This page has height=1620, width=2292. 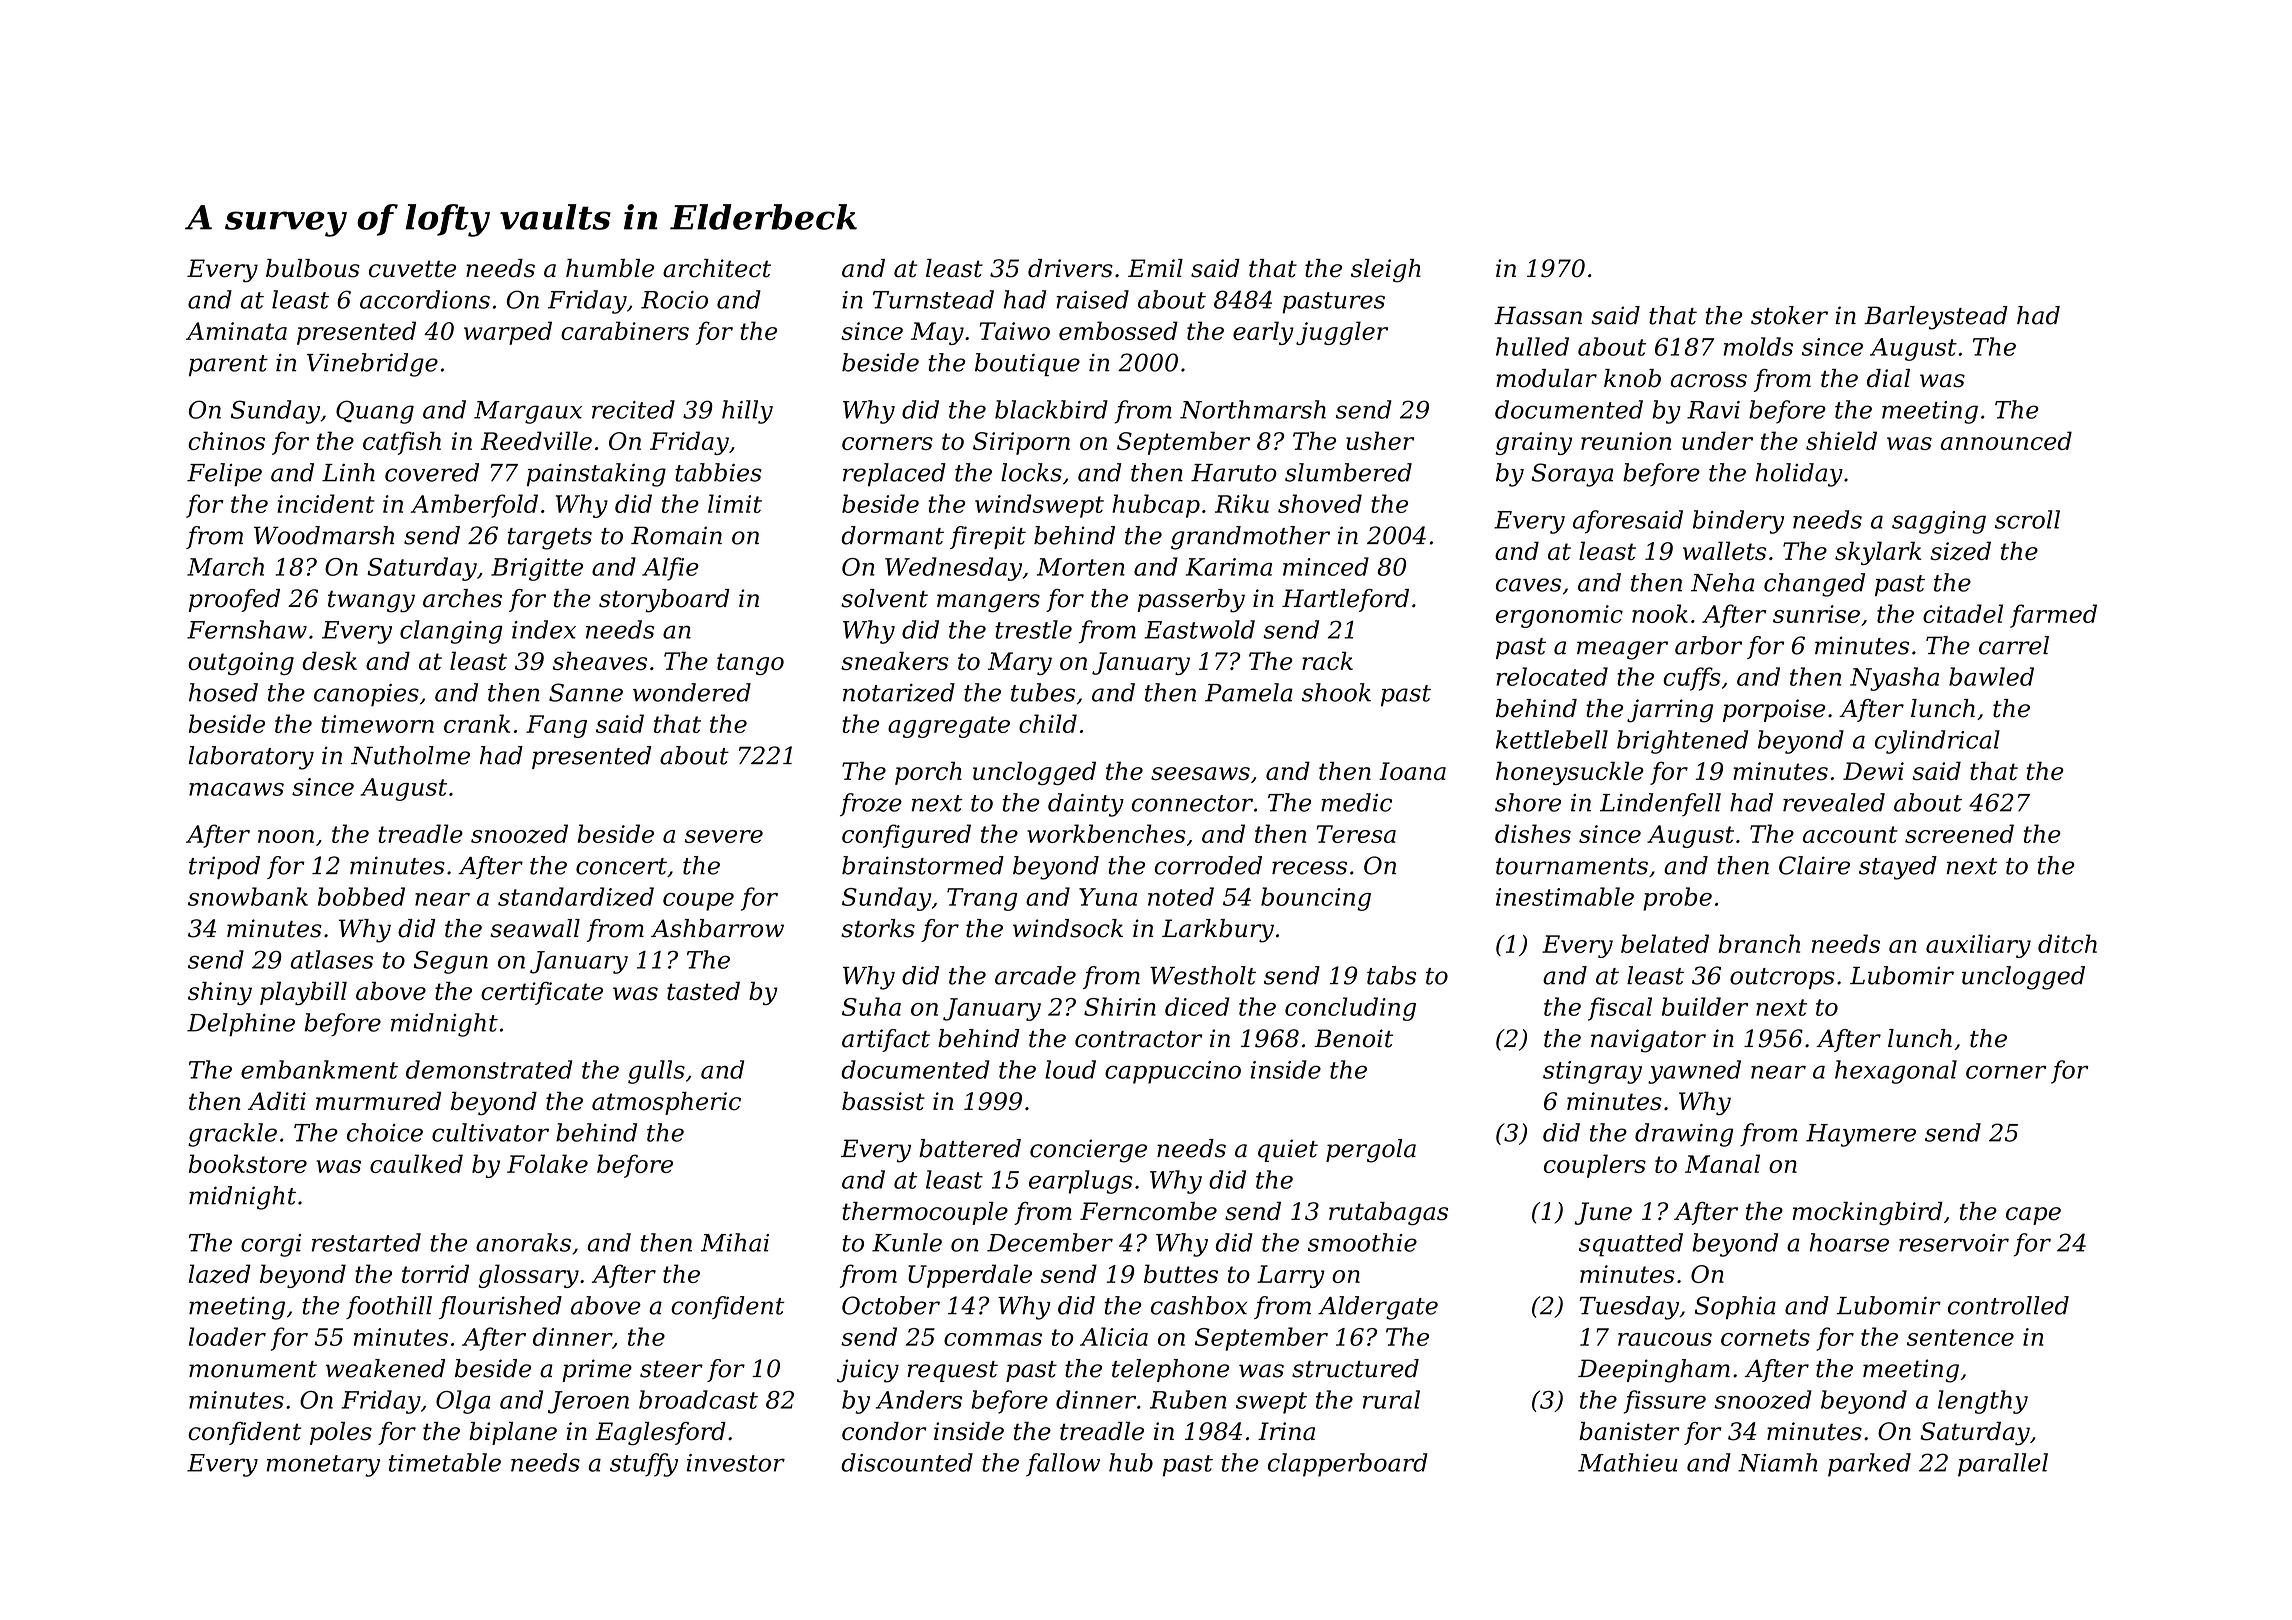 I want to click on mockingbird, so click(x=1868, y=1213).
